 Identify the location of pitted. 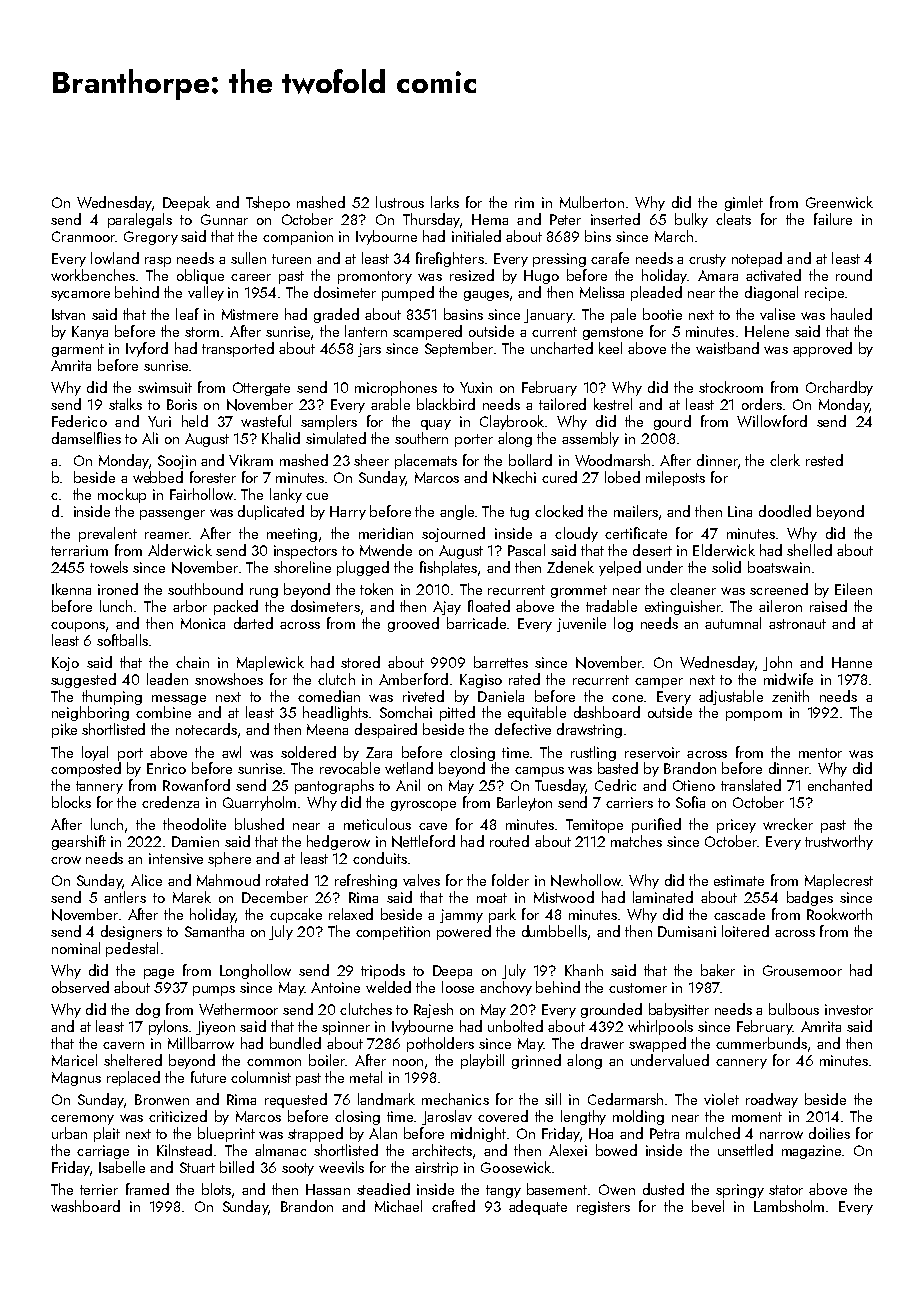
(457, 713).
